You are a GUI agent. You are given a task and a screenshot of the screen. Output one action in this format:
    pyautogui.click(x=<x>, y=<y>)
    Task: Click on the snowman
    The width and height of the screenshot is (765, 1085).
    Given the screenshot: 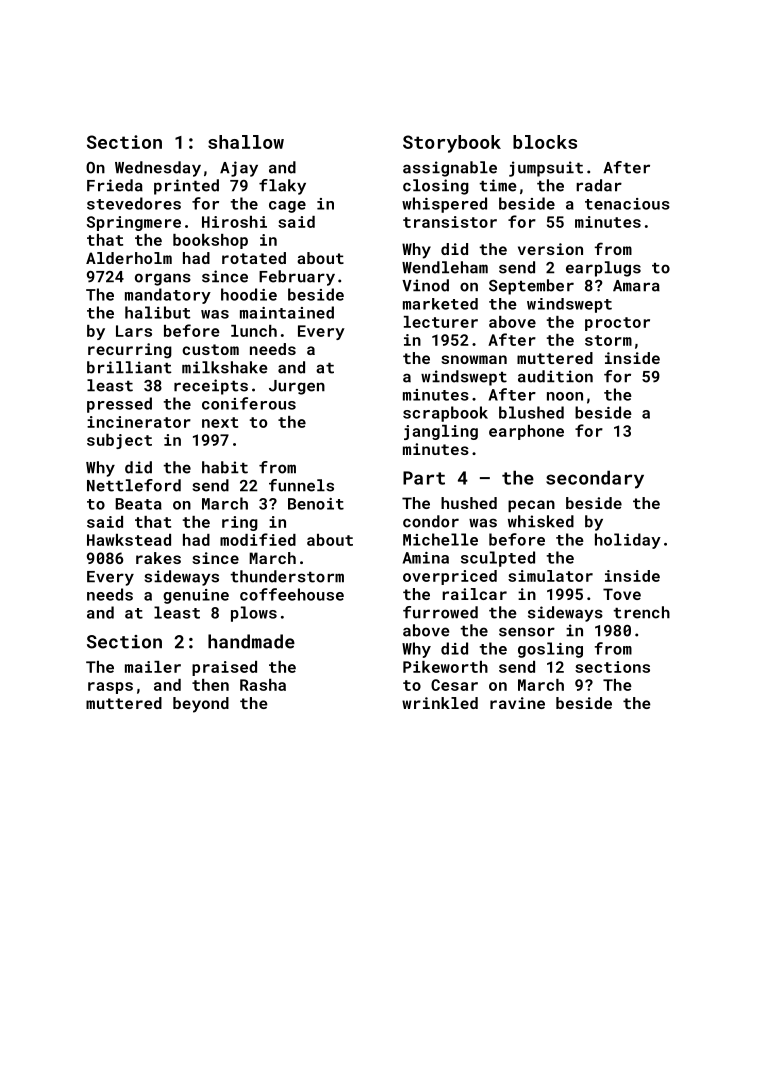 What is the action you would take?
    pyautogui.click(x=474, y=359)
